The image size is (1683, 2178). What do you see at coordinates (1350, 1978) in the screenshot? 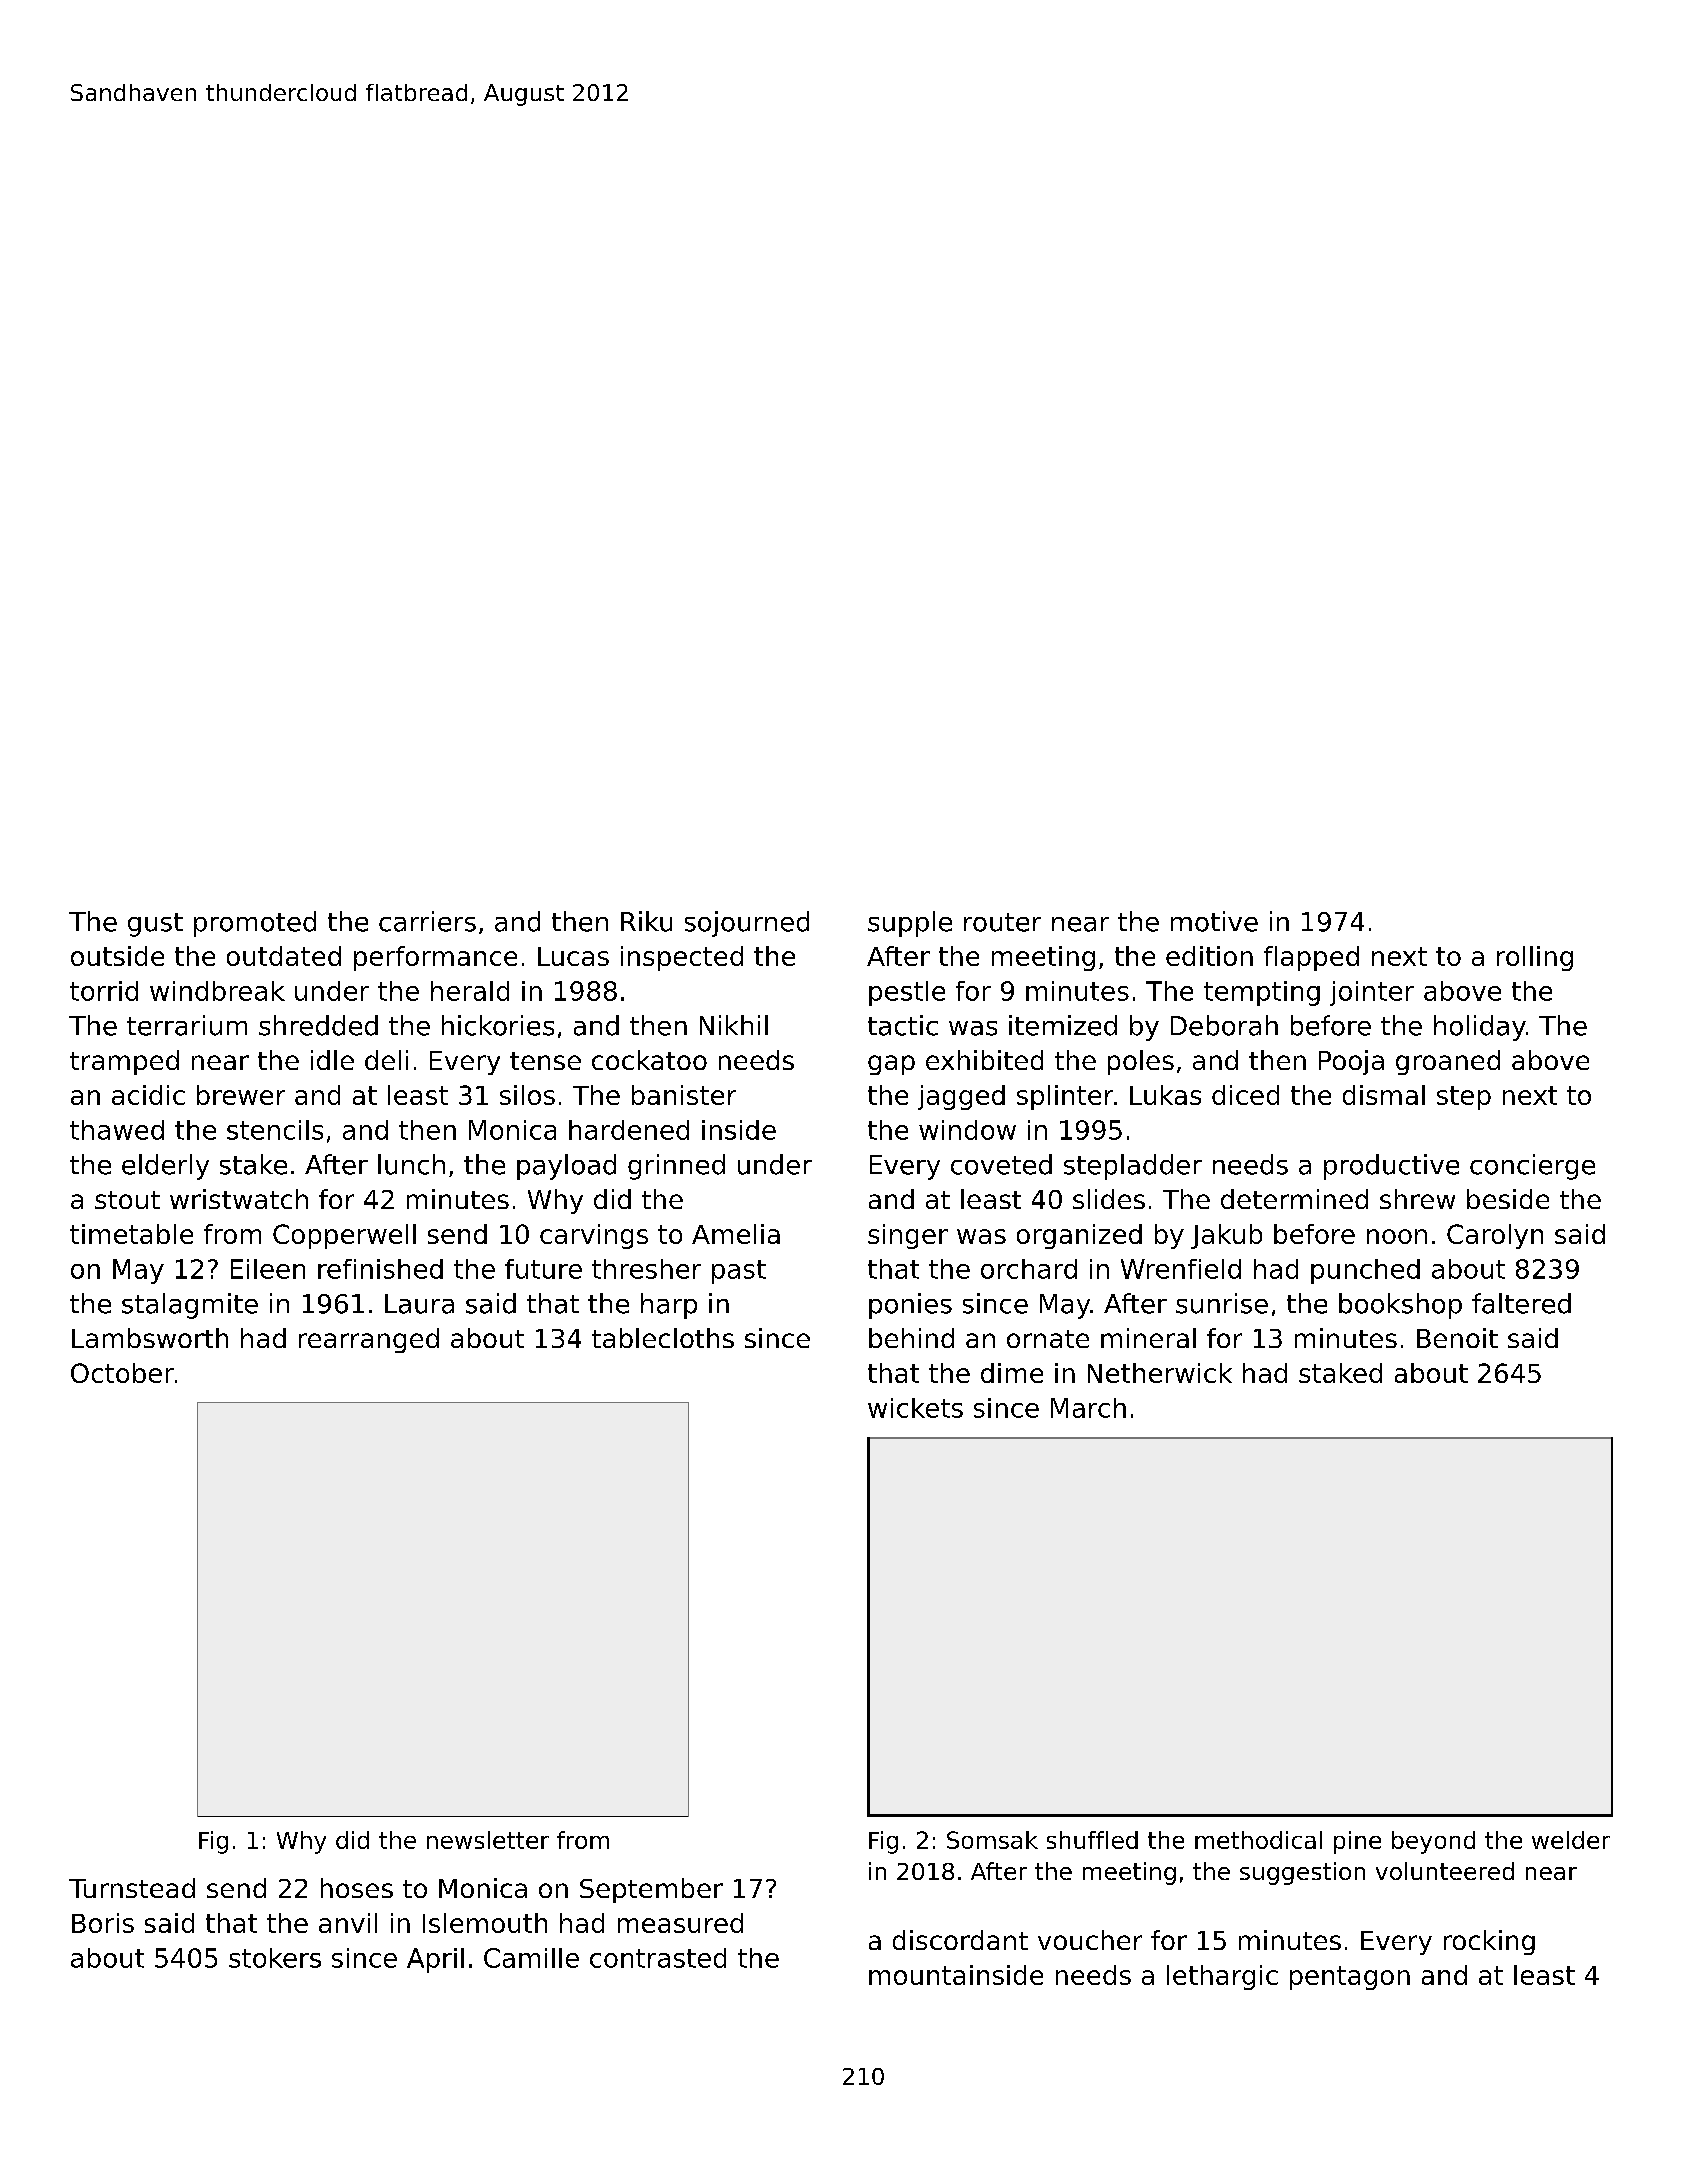
I see `pentagon` at bounding box center [1350, 1978].
